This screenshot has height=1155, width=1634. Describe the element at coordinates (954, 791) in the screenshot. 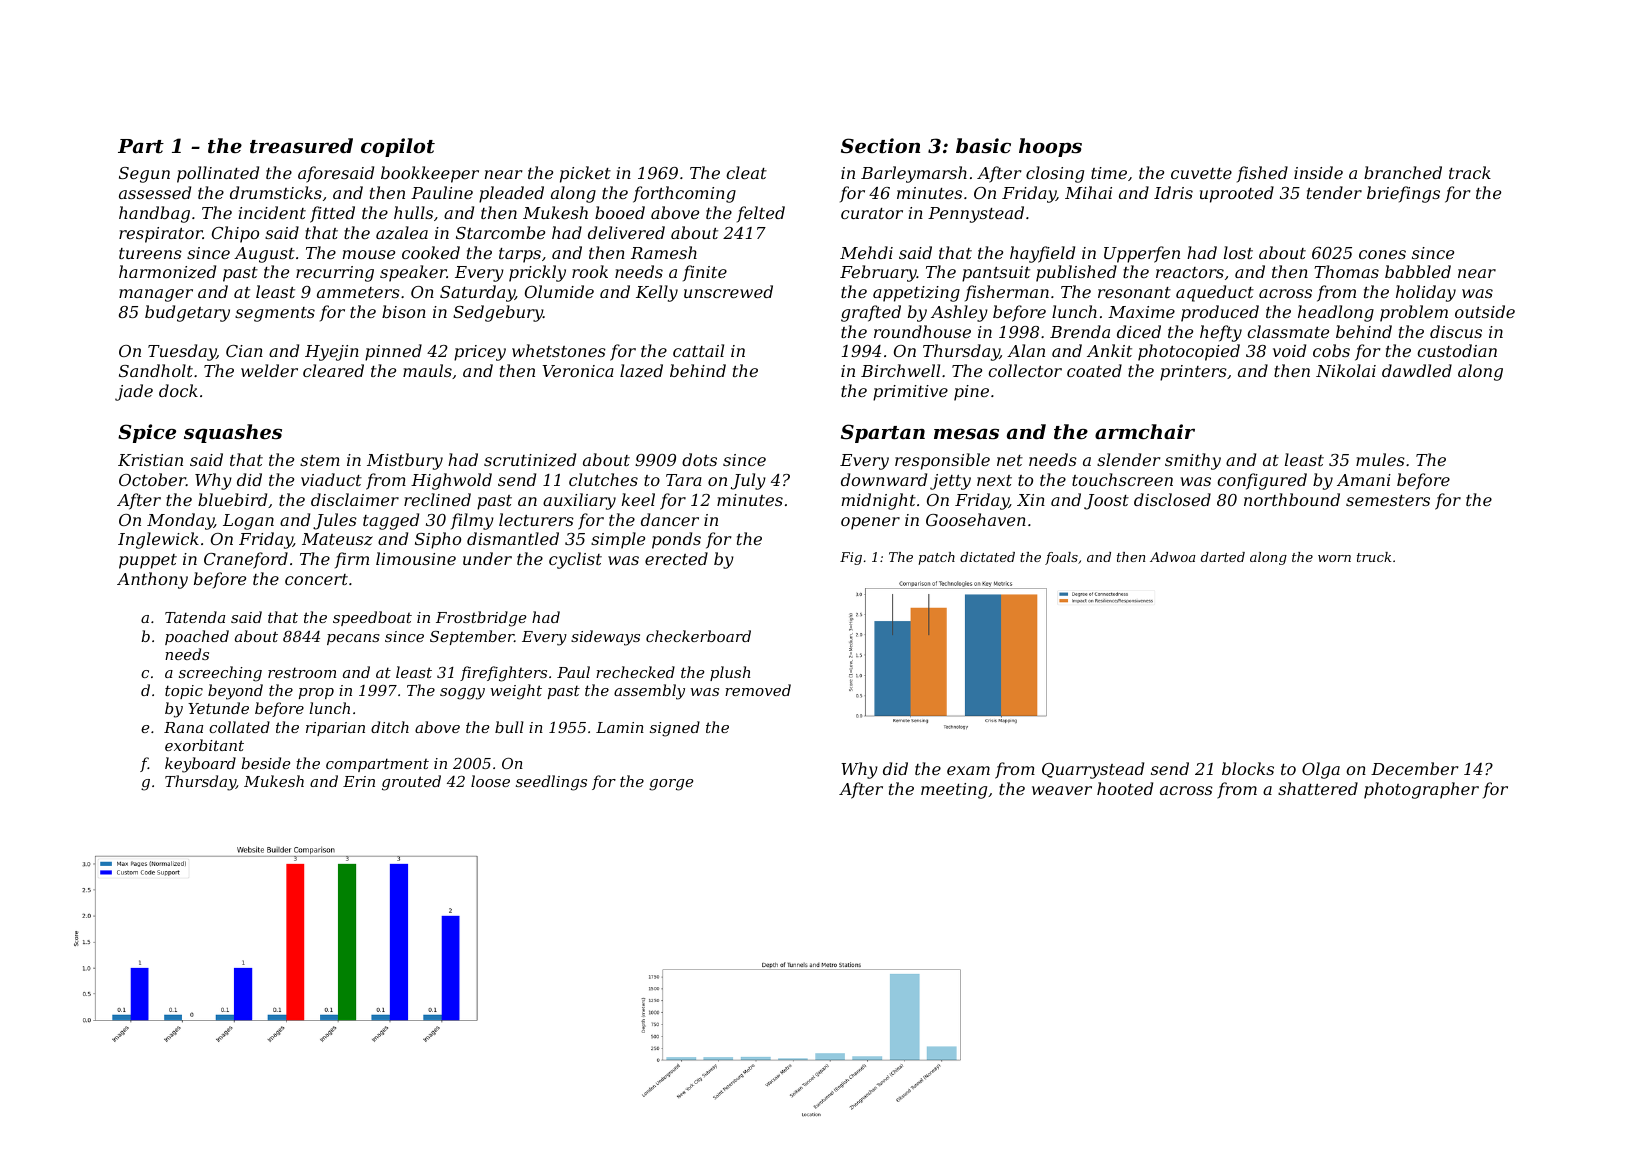

I see `meeting` at that location.
